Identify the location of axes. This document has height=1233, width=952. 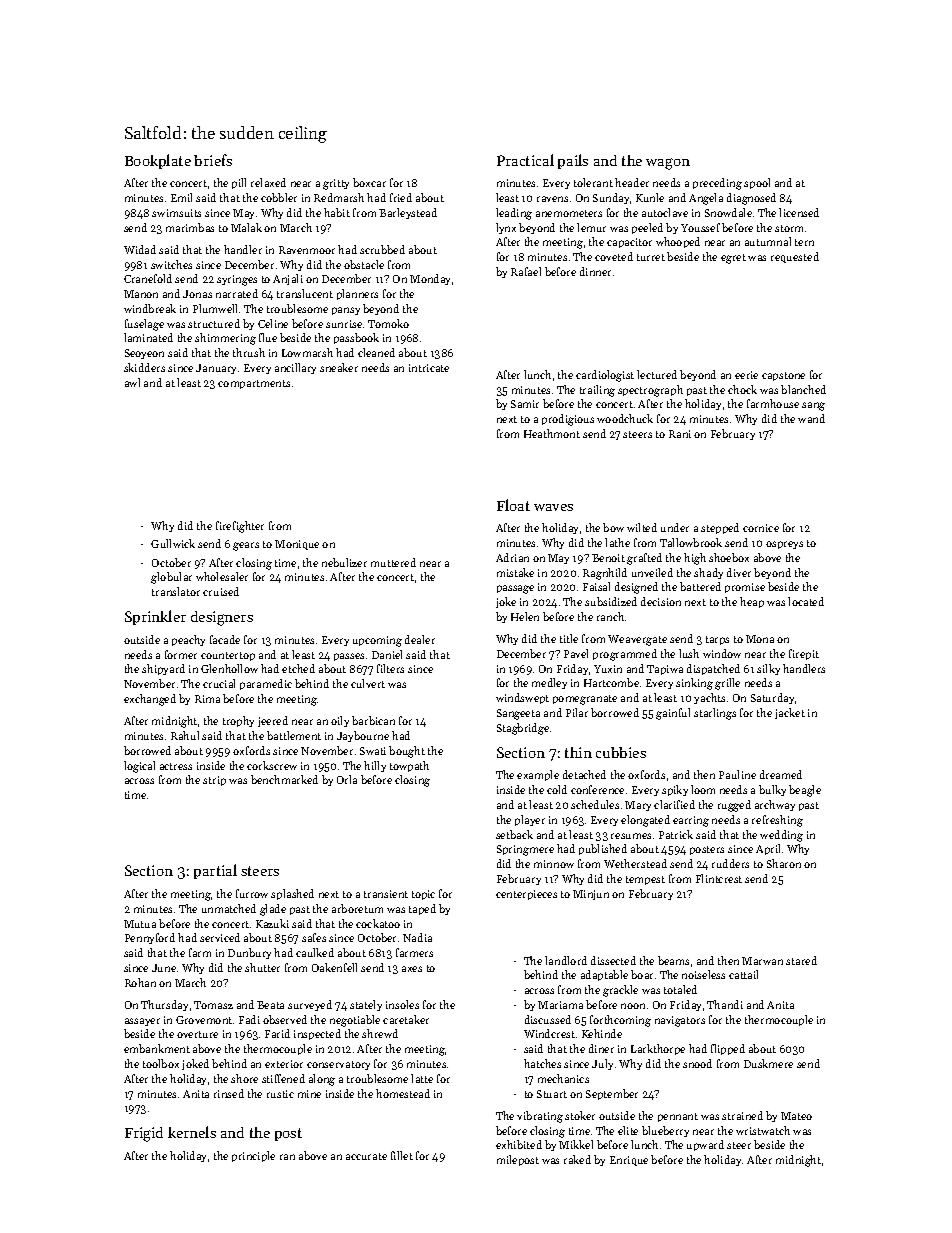
(412, 969).
